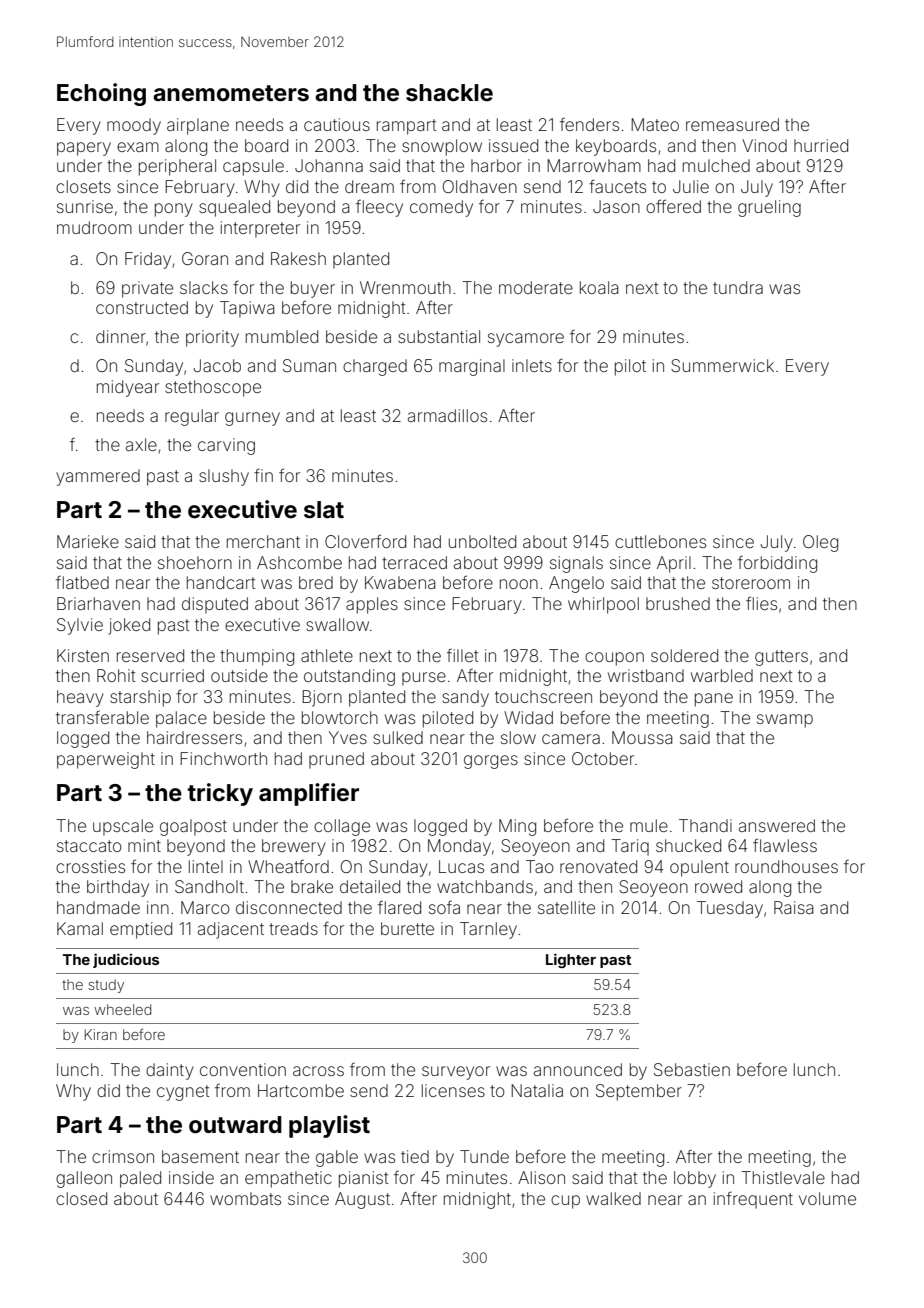 Image resolution: width=924 pixels, height=1308 pixels. I want to click on cygnet, so click(183, 1093).
